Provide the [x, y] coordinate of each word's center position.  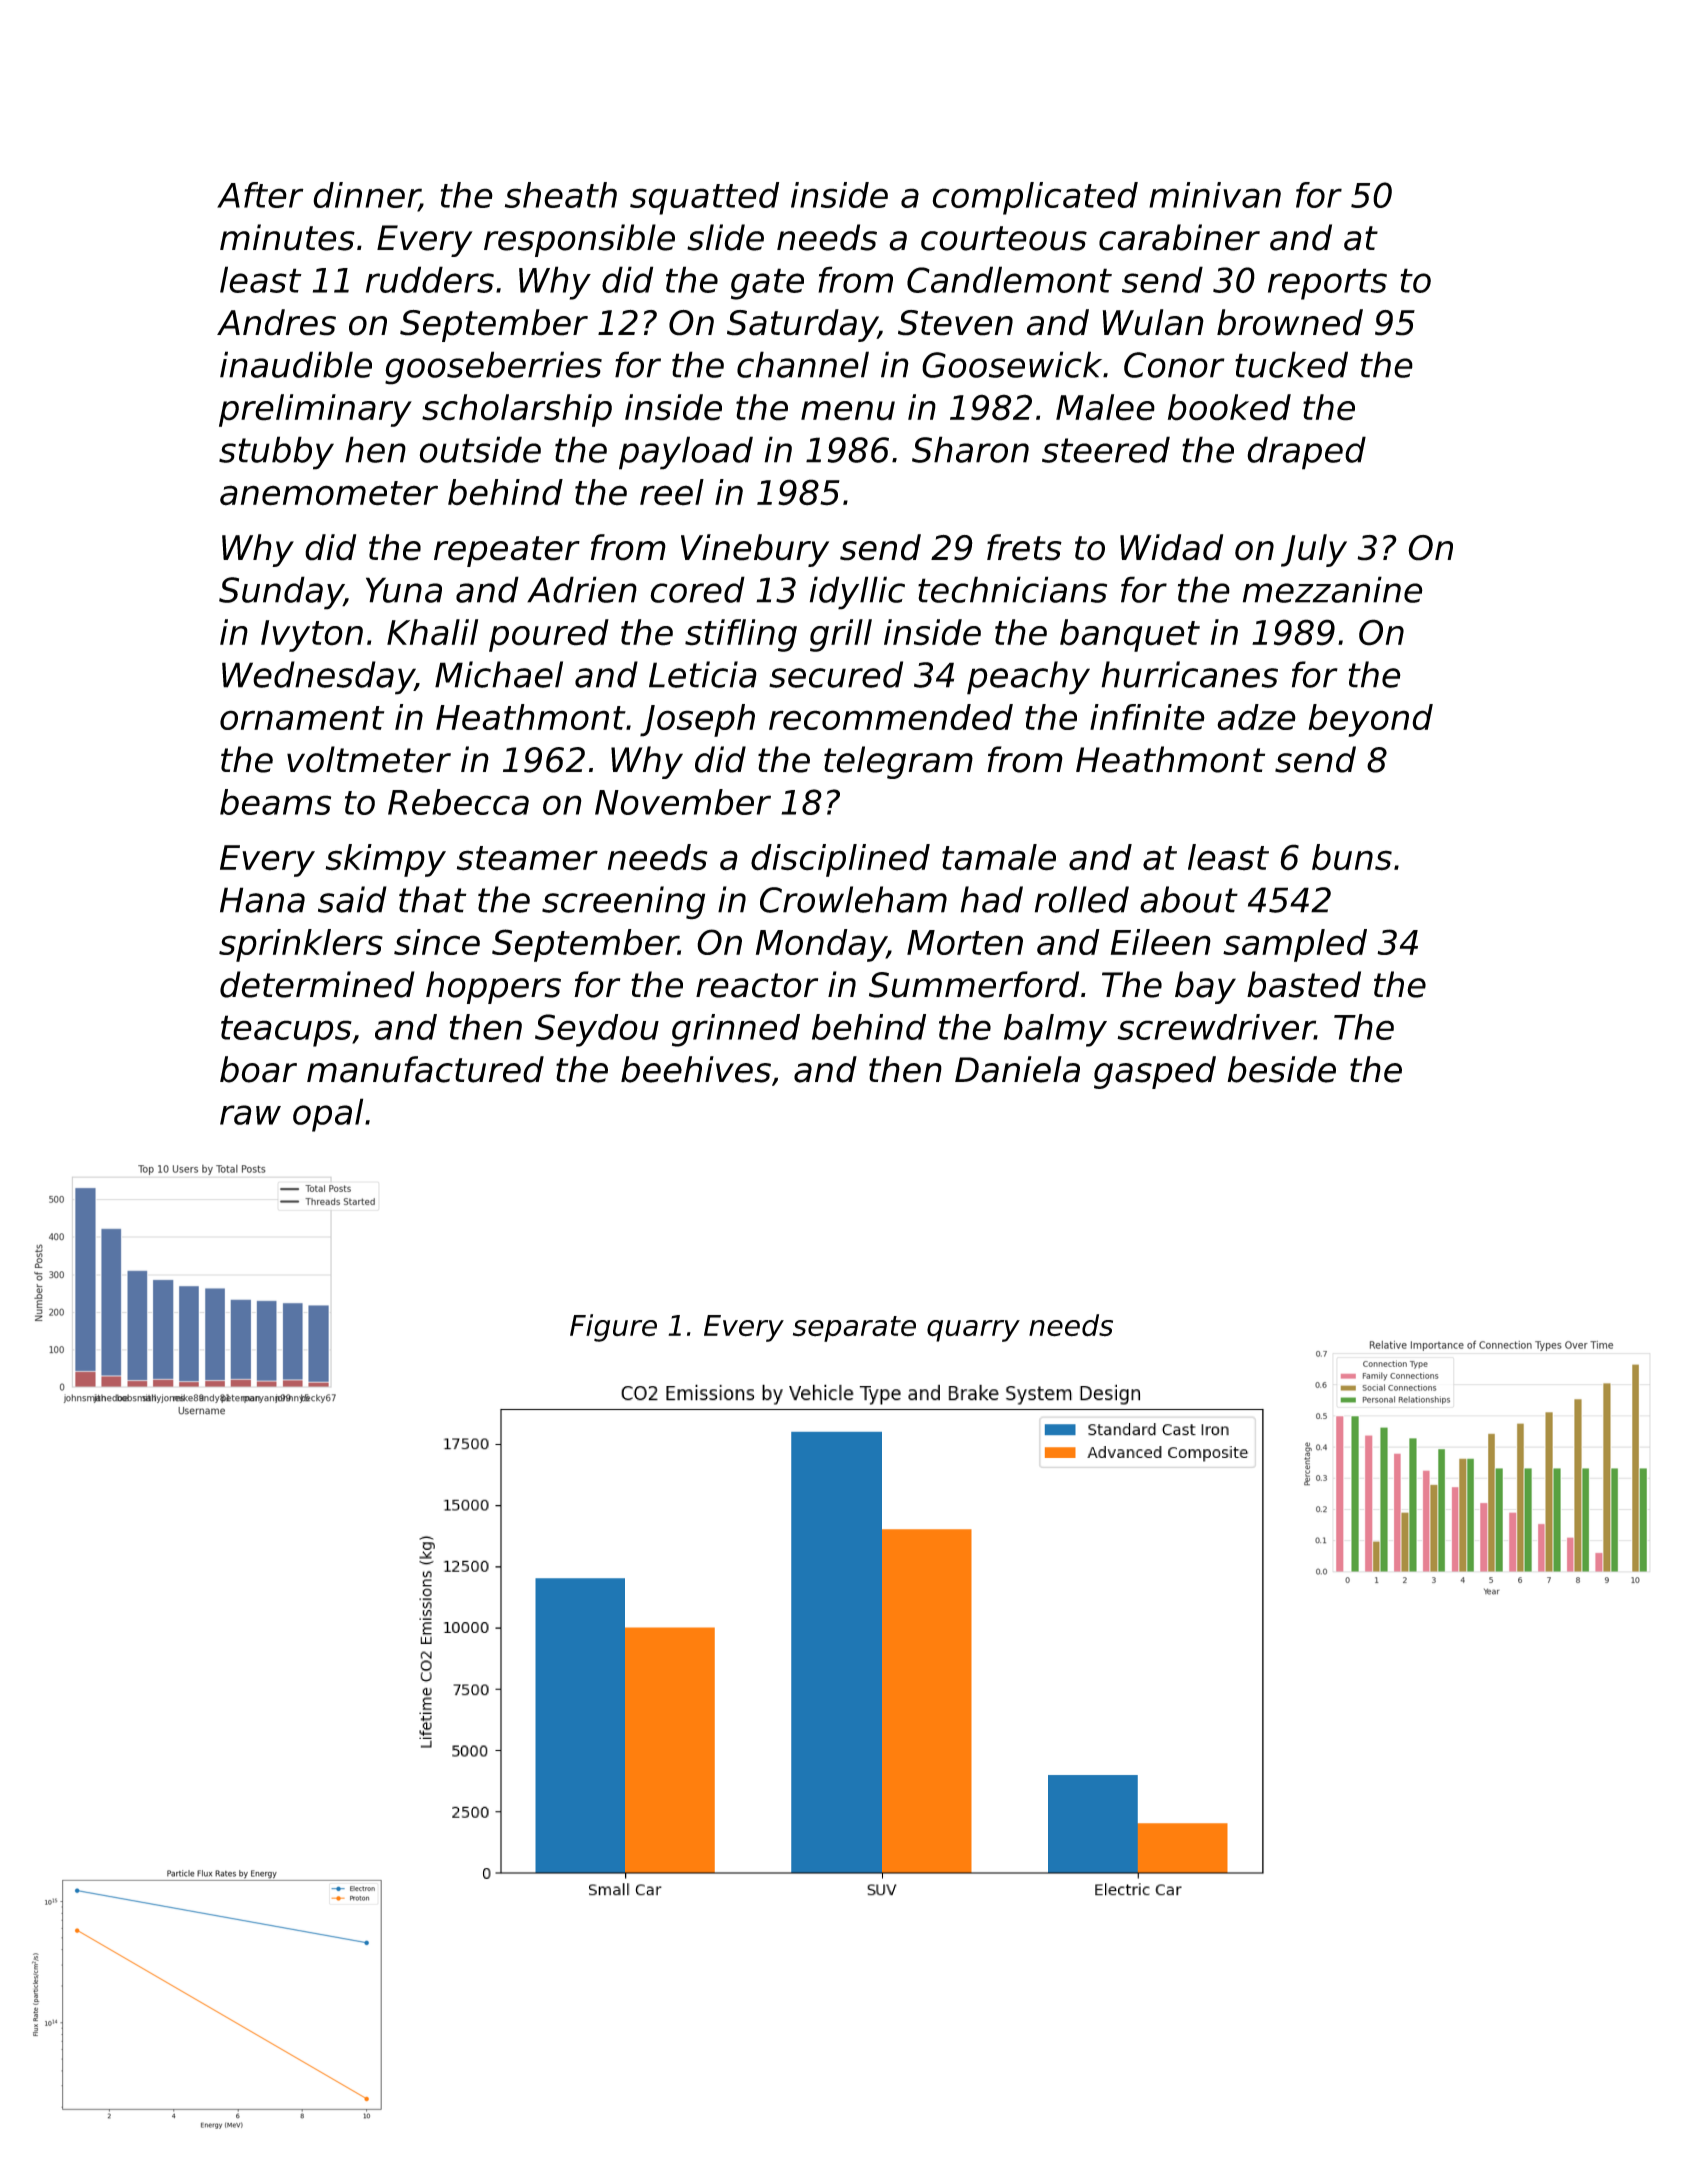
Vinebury [755, 550]
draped [1306, 453]
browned [1290, 322]
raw [250, 1115]
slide [725, 237]
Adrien [582, 589]
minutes [287, 237]
